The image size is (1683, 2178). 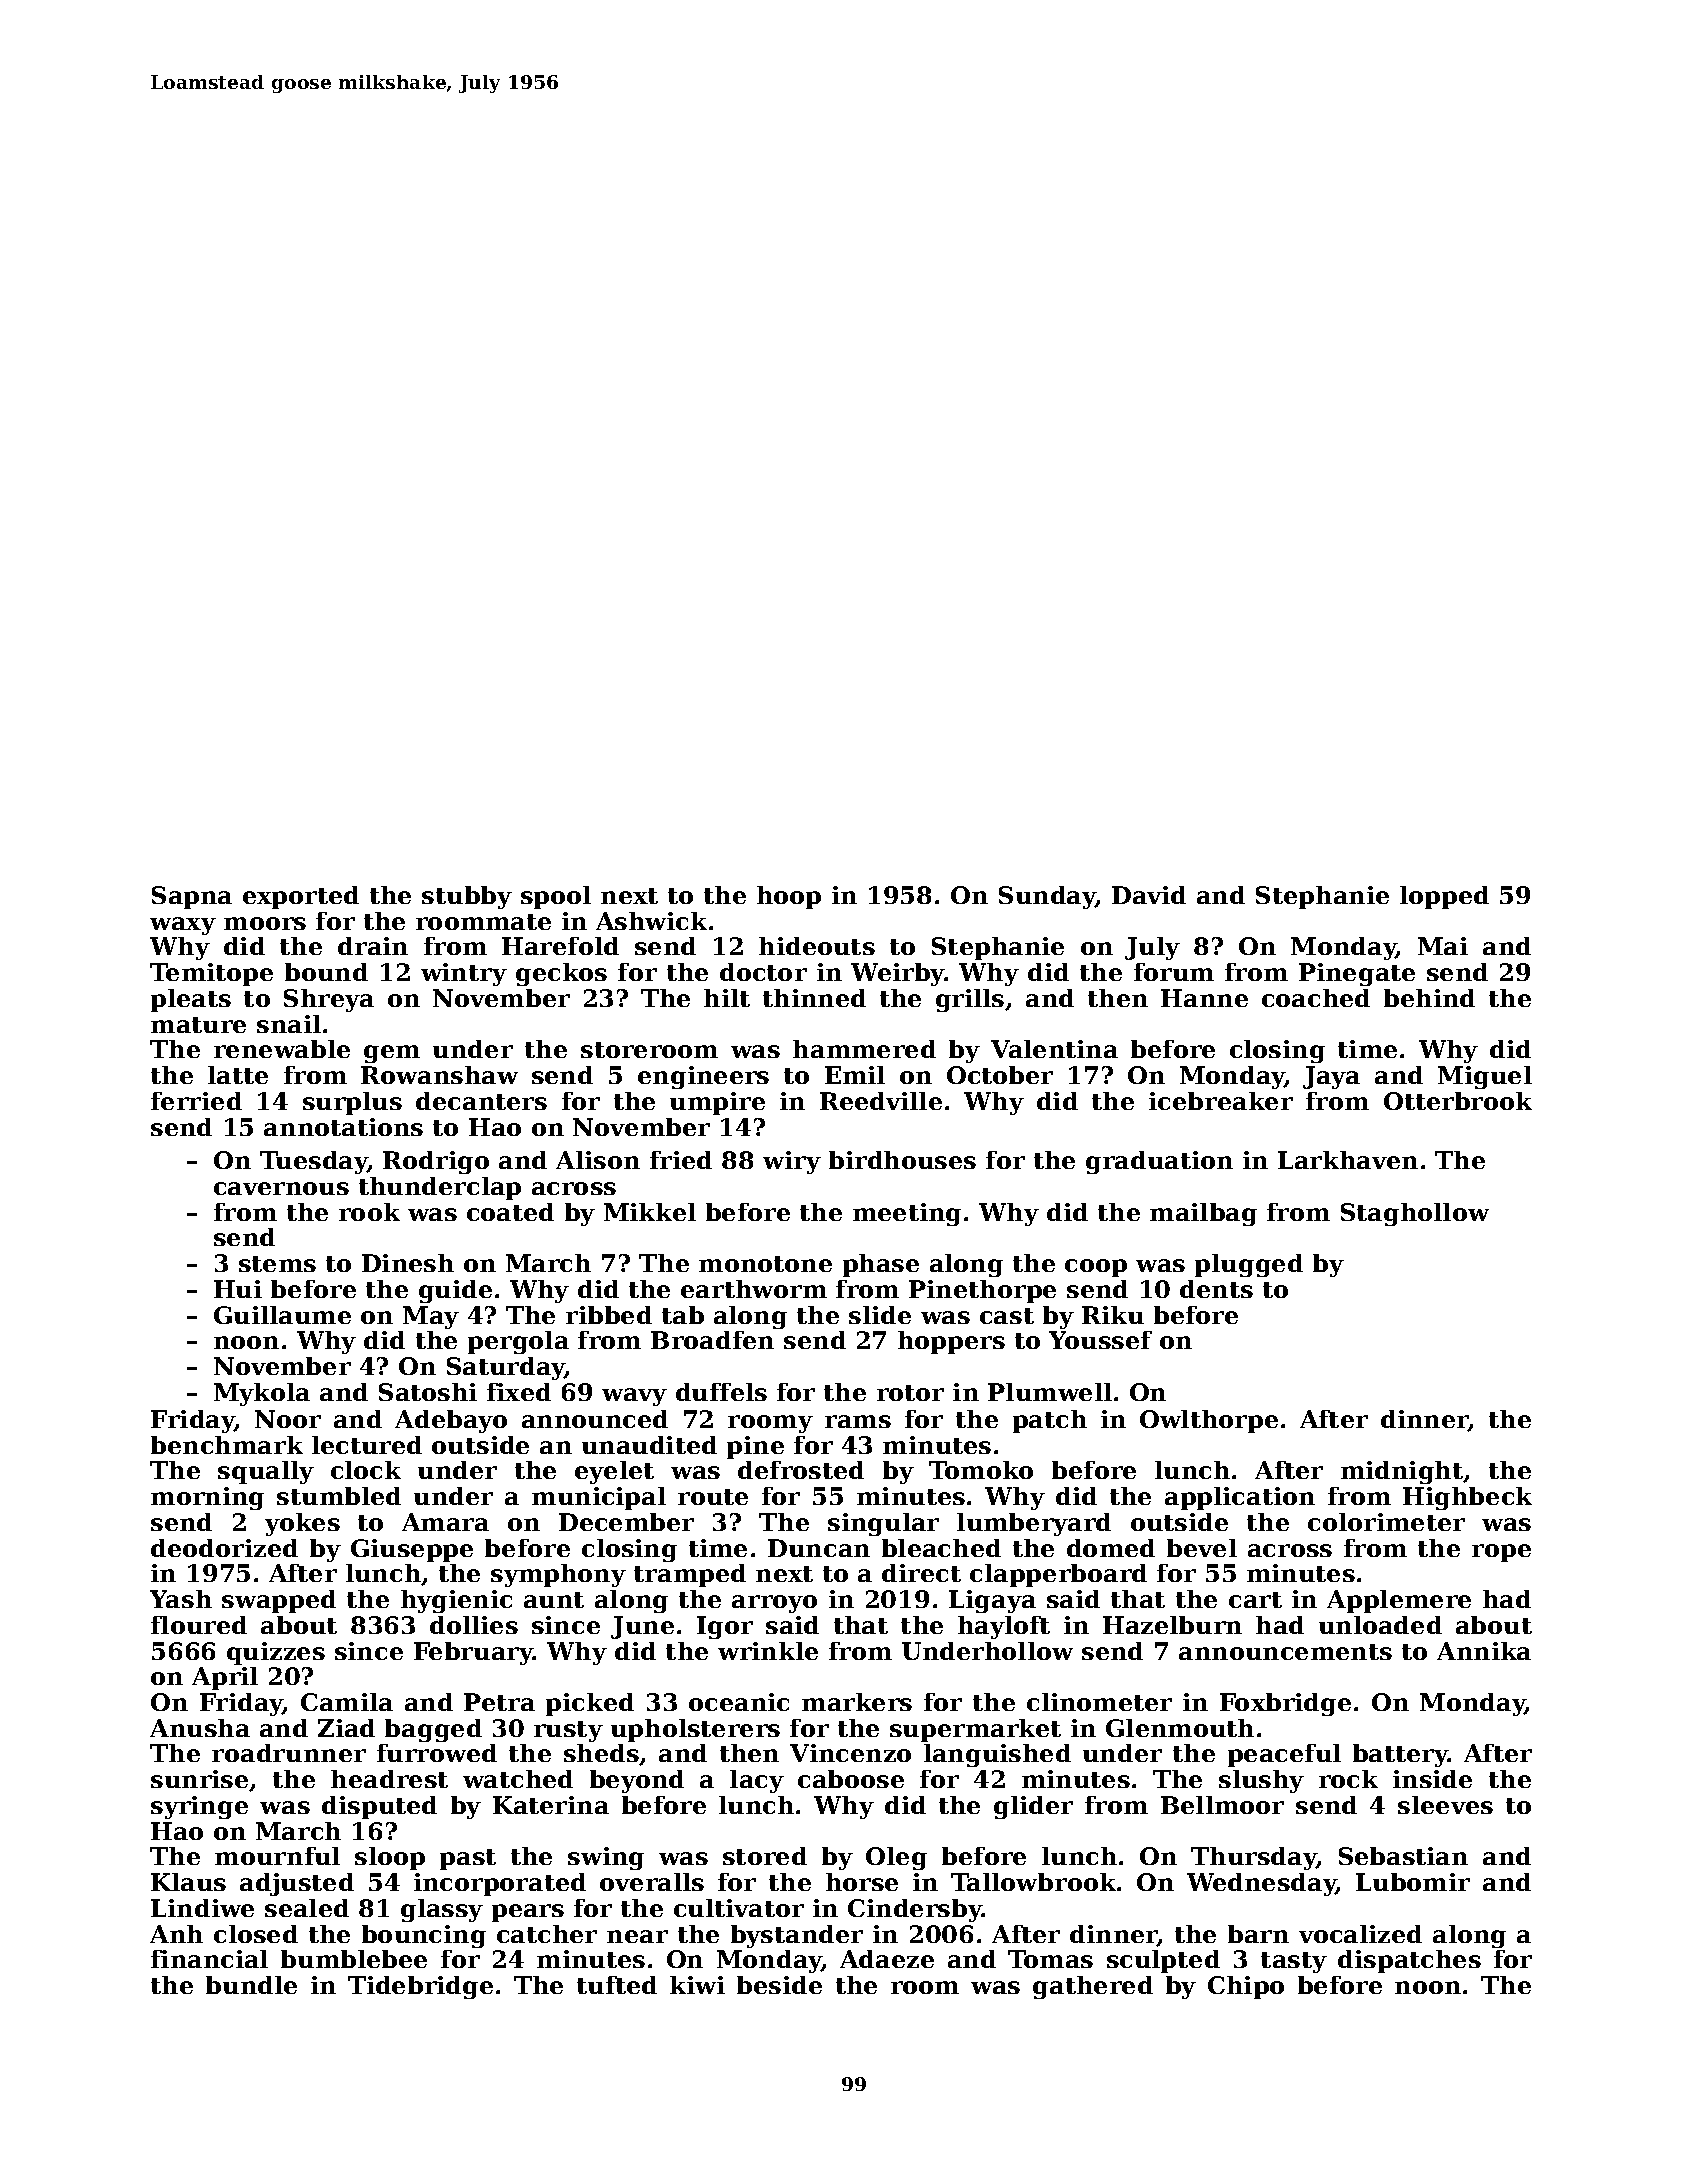 I want to click on behind, so click(x=1429, y=998).
